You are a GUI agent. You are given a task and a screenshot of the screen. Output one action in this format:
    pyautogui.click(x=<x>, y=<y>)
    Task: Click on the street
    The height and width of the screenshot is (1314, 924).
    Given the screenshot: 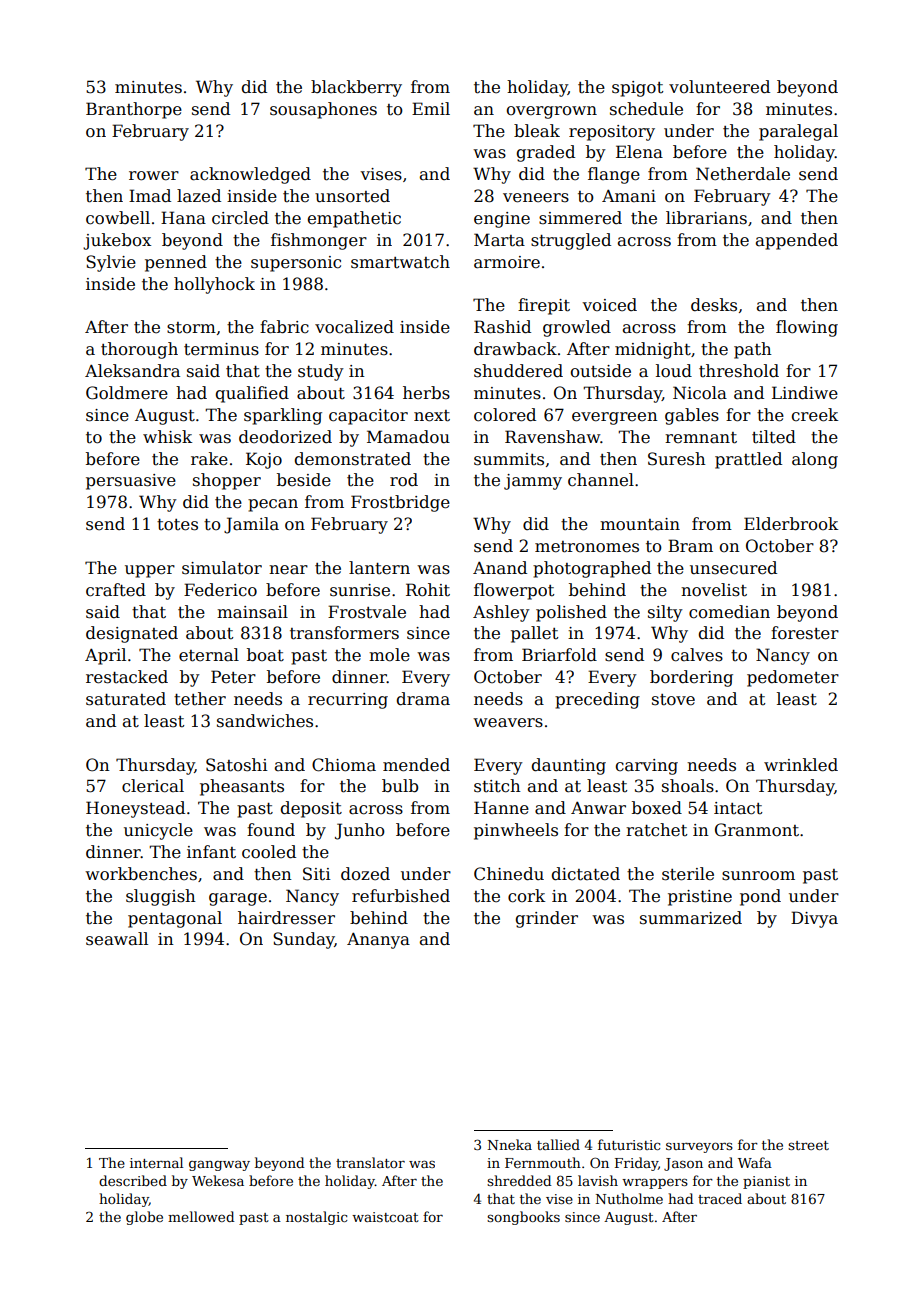 What is the action you would take?
    pyautogui.click(x=808, y=1145)
